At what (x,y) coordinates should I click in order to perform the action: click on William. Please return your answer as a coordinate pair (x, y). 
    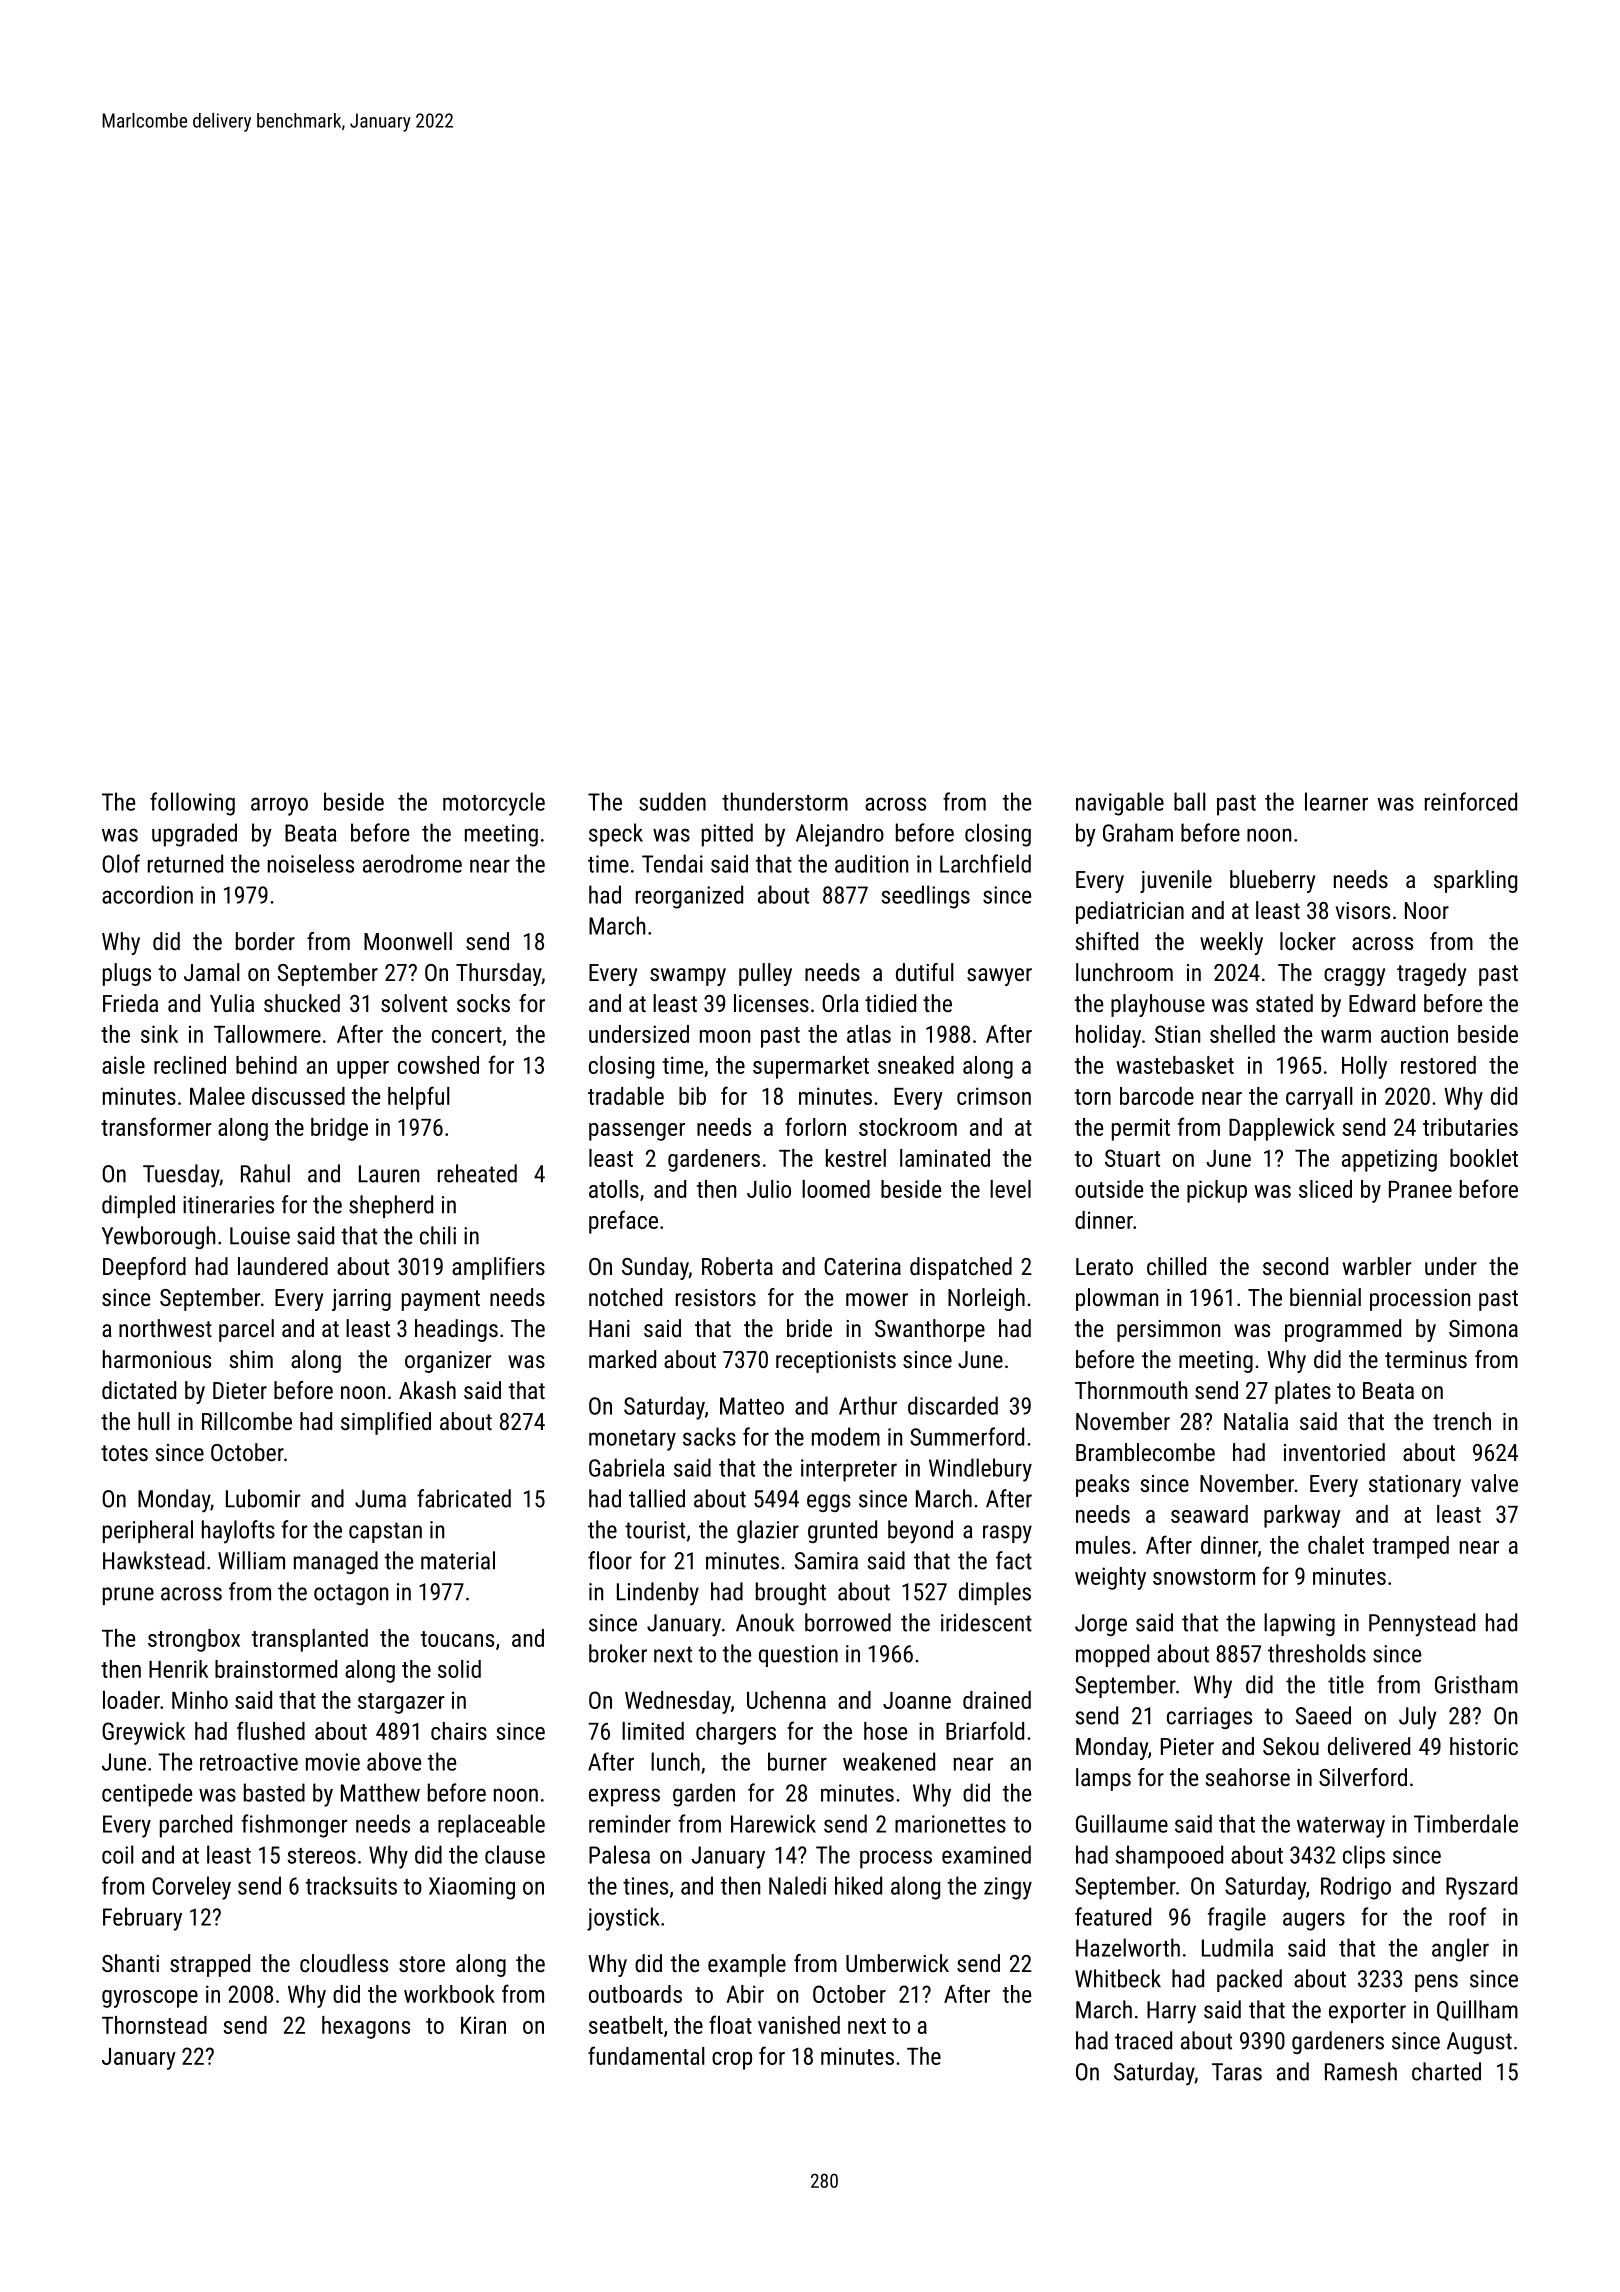
    Looking at the image, I should click on (251, 1560).
